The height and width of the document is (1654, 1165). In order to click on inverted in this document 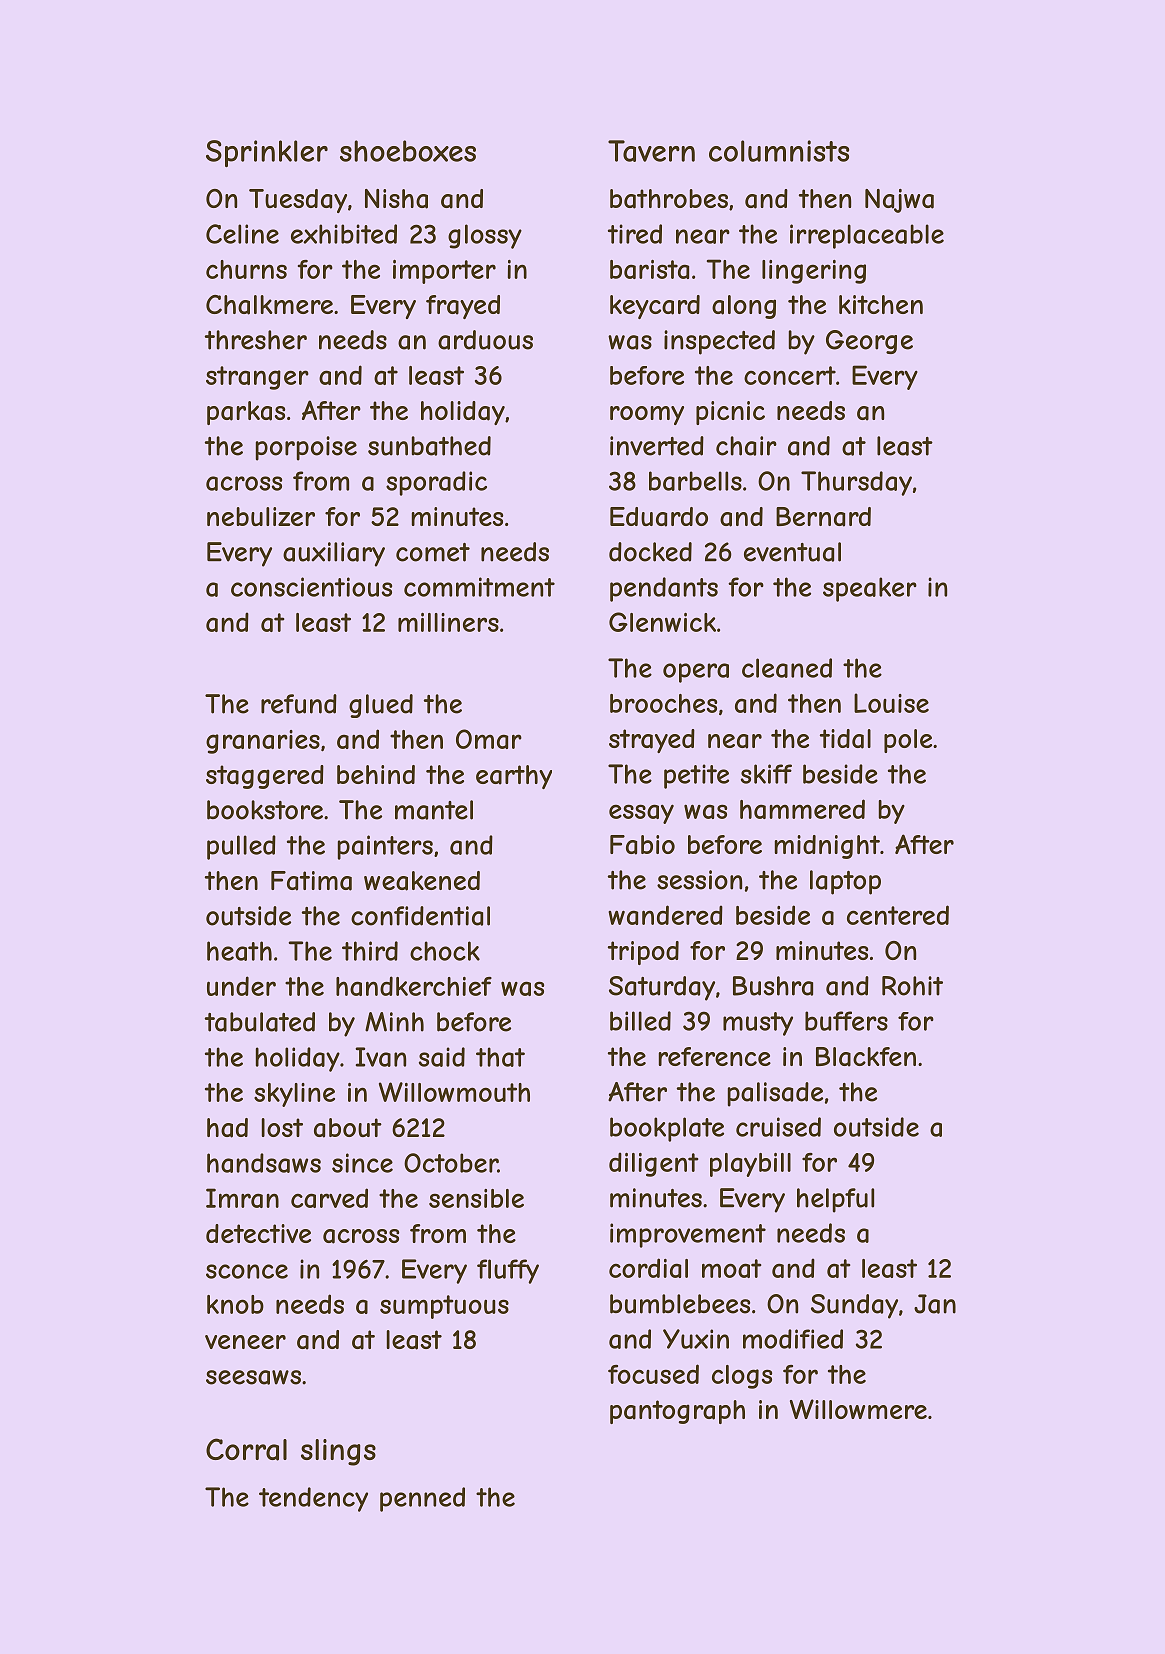, I will do `click(657, 446)`.
